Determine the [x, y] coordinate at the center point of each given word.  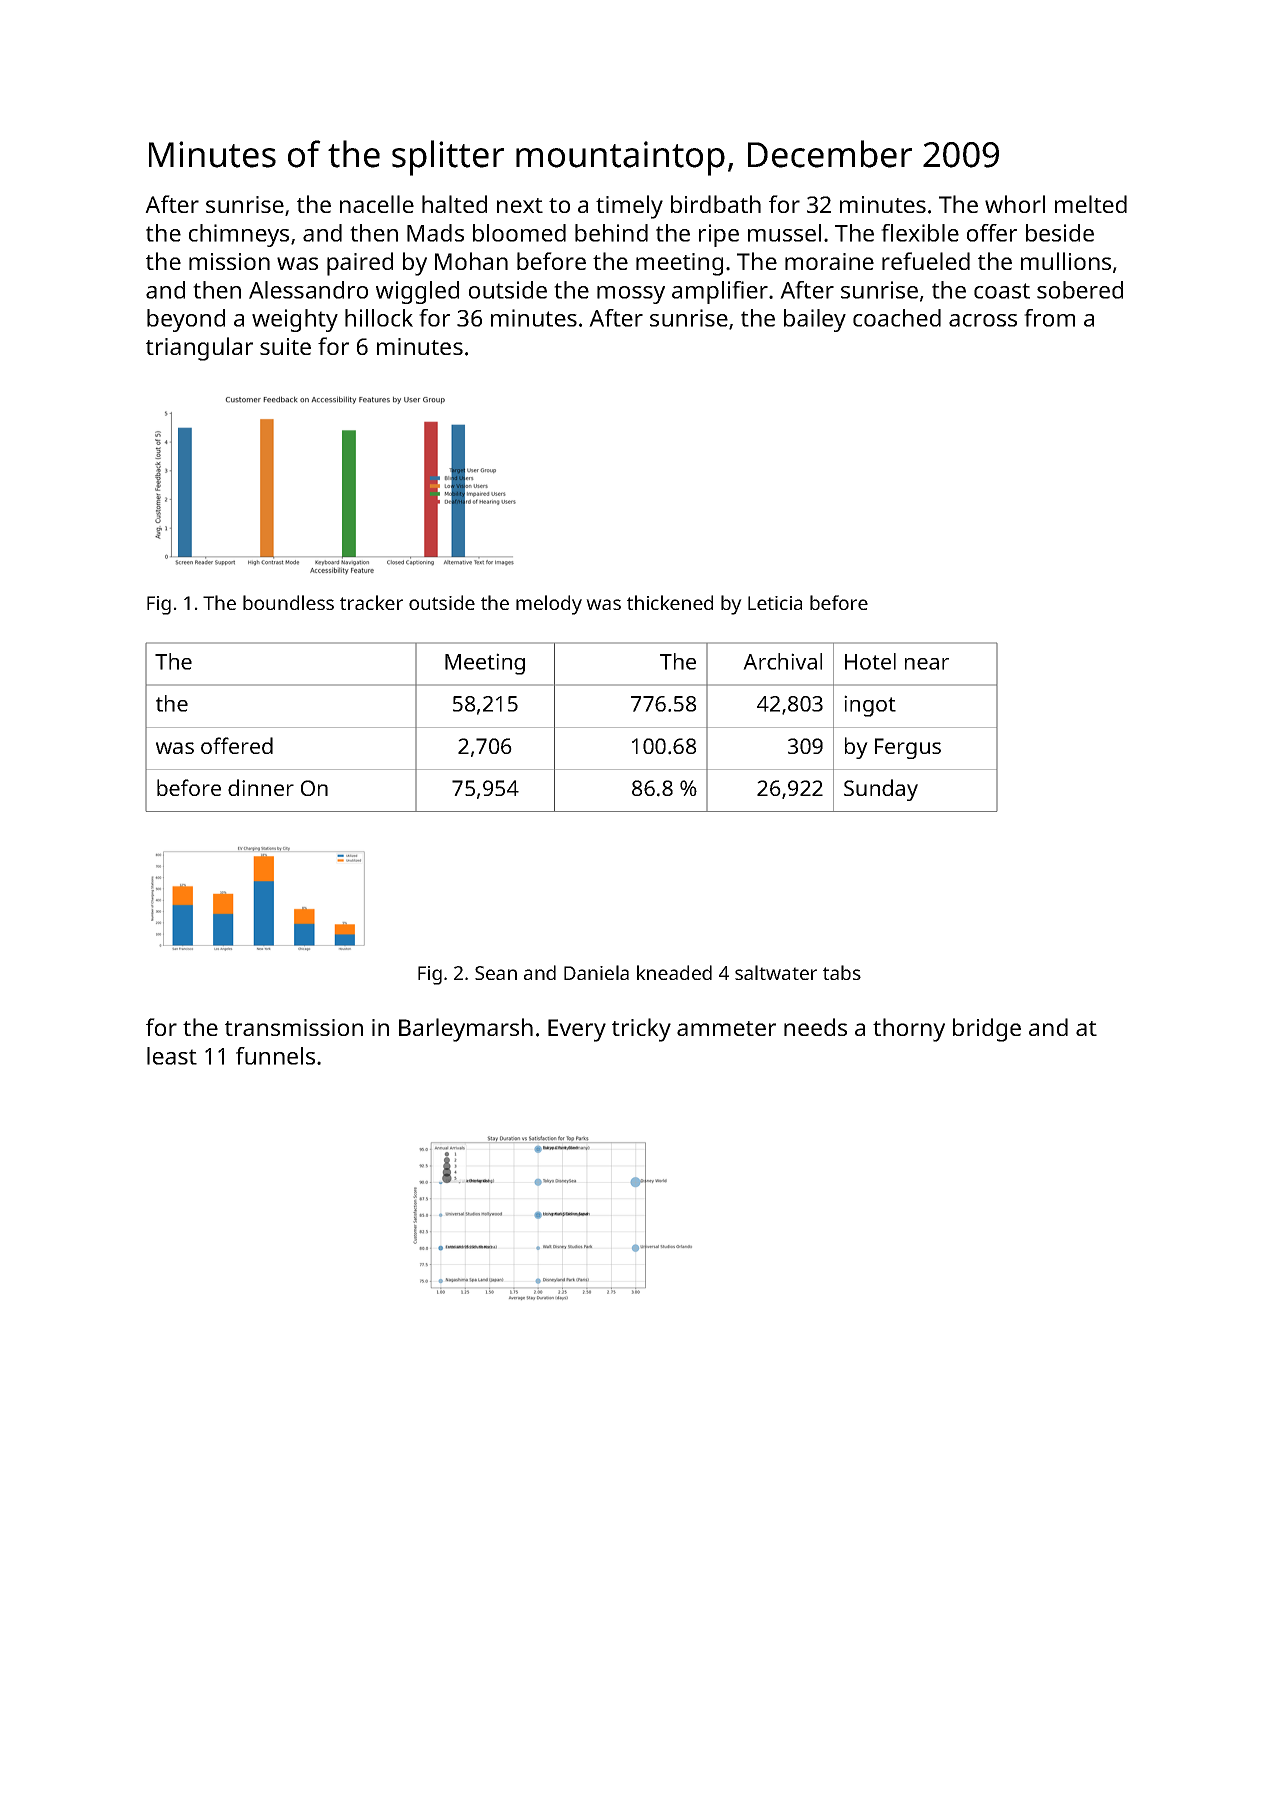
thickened [670, 602]
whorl [1015, 204]
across [983, 320]
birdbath [716, 204]
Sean [496, 973]
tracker [371, 602]
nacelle [377, 204]
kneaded [674, 972]
